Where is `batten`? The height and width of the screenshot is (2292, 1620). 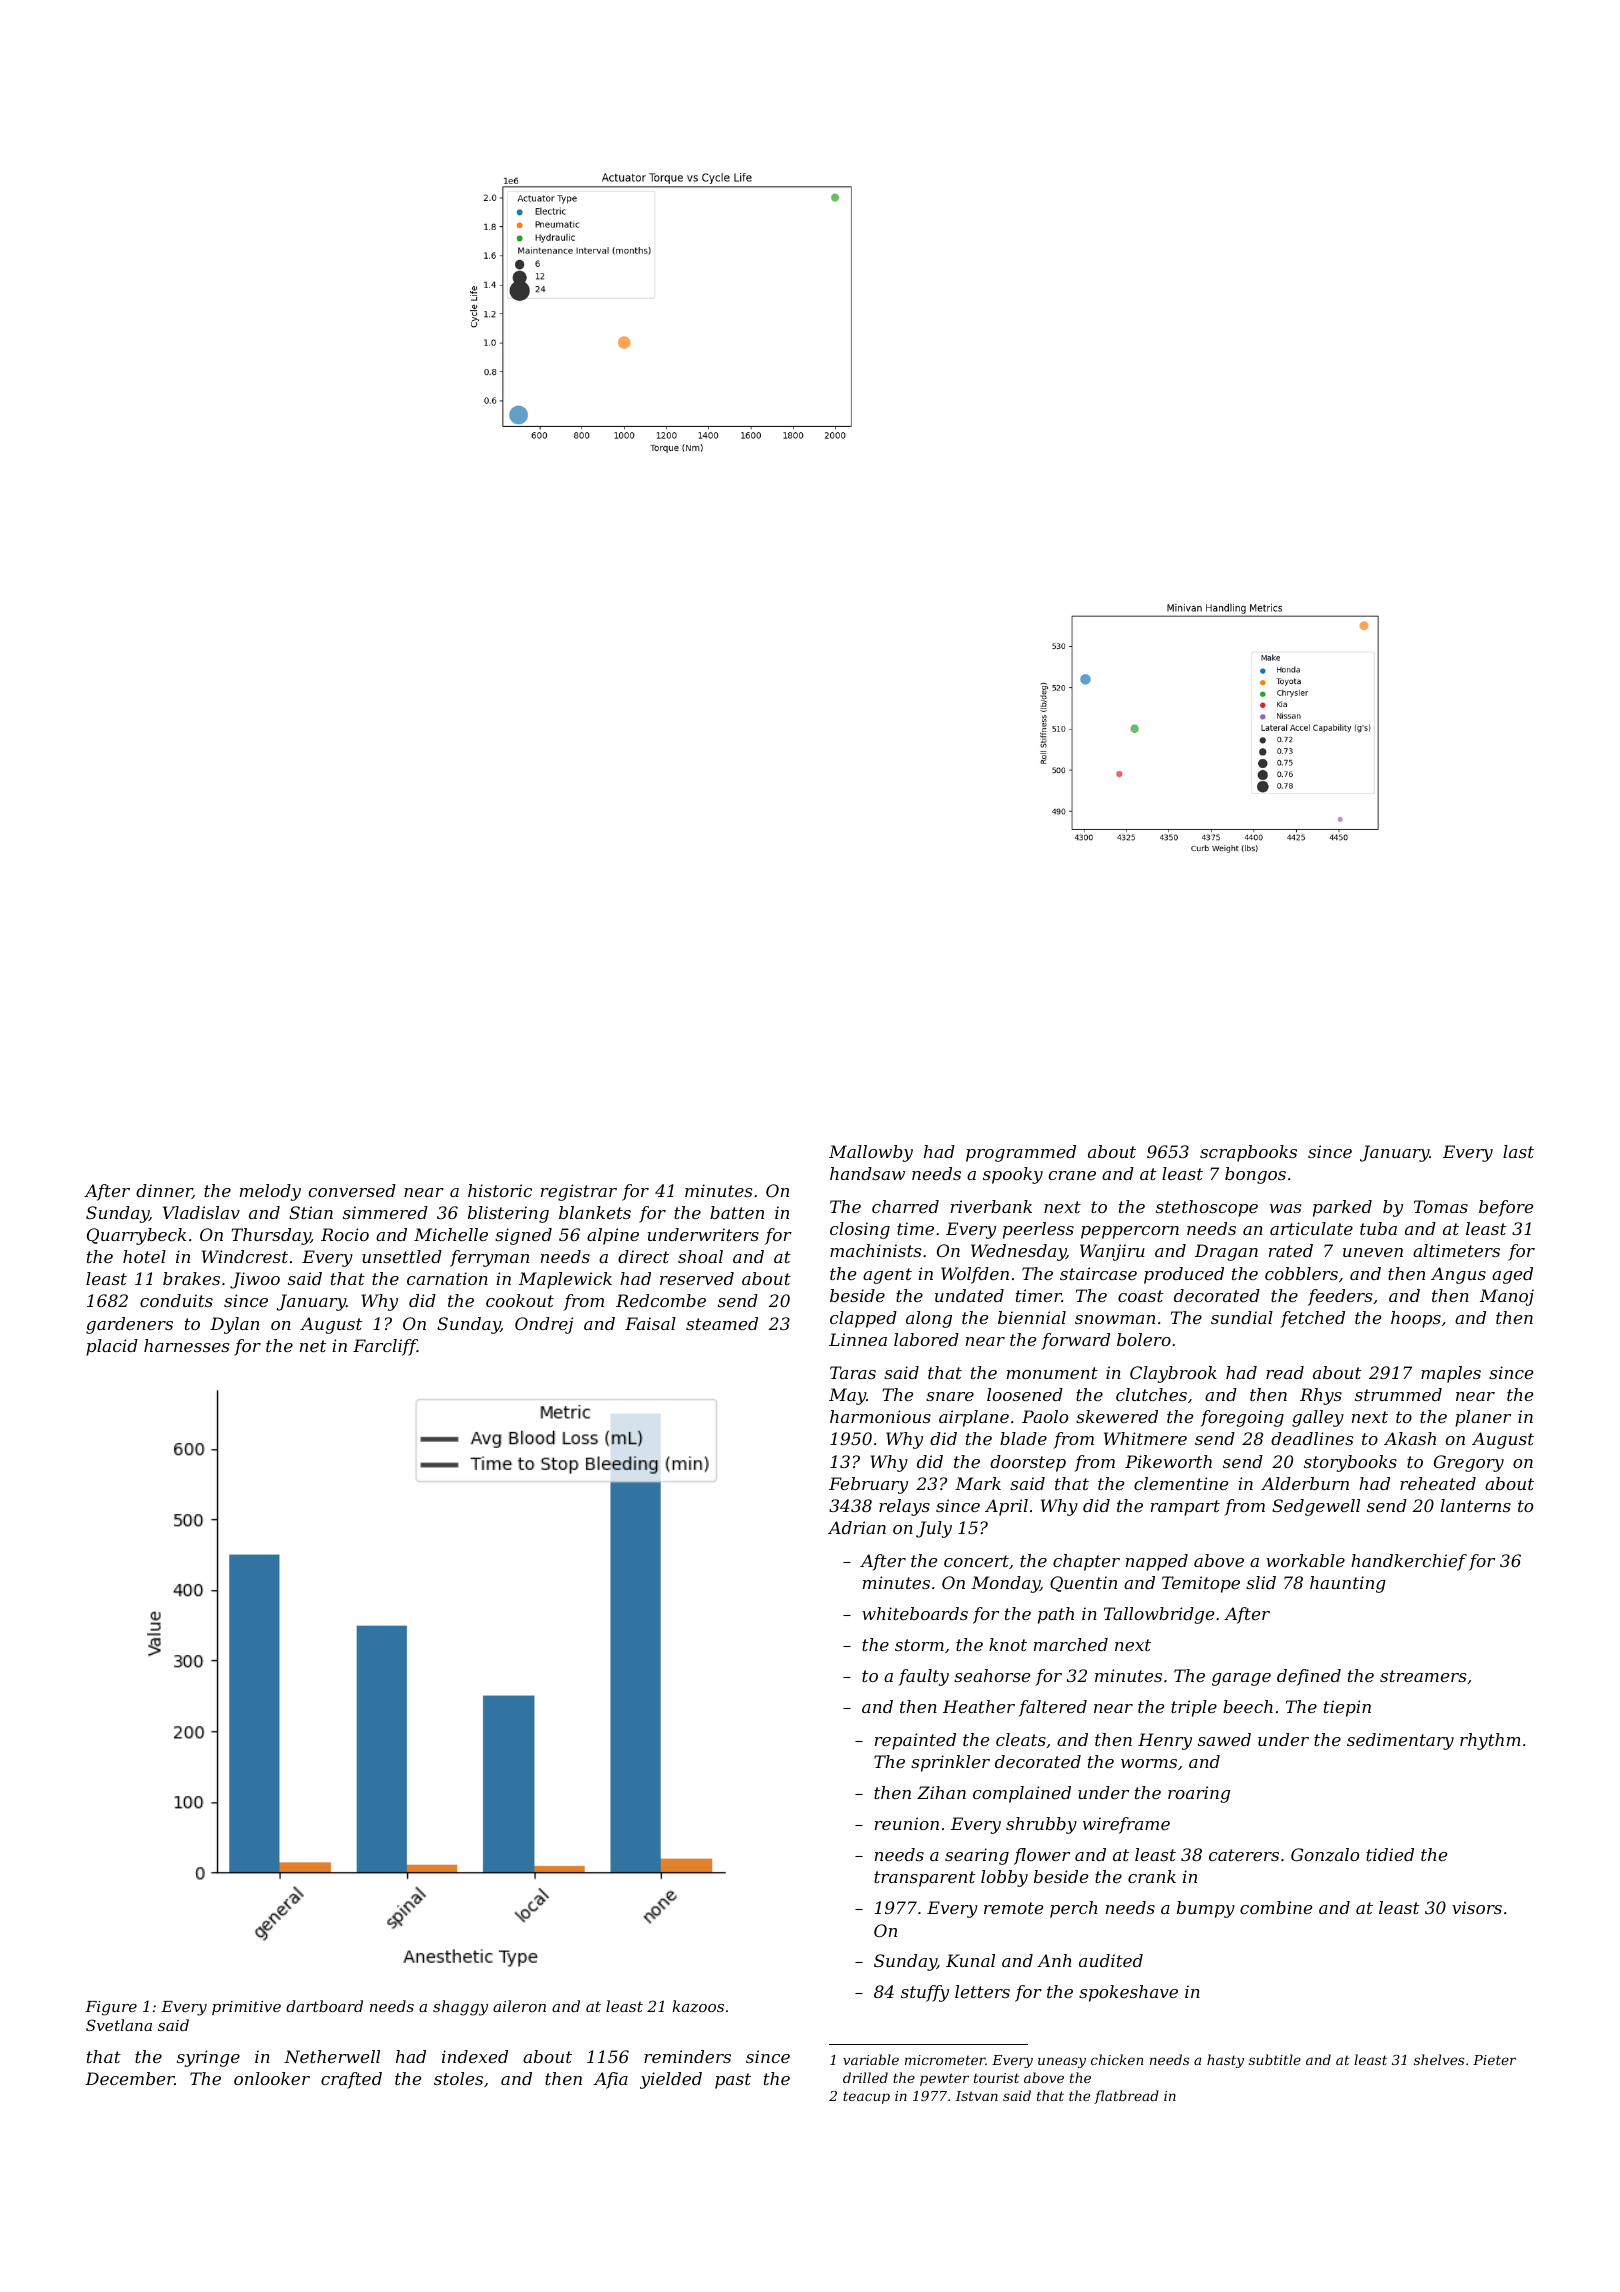
batten is located at coordinates (737, 1212).
